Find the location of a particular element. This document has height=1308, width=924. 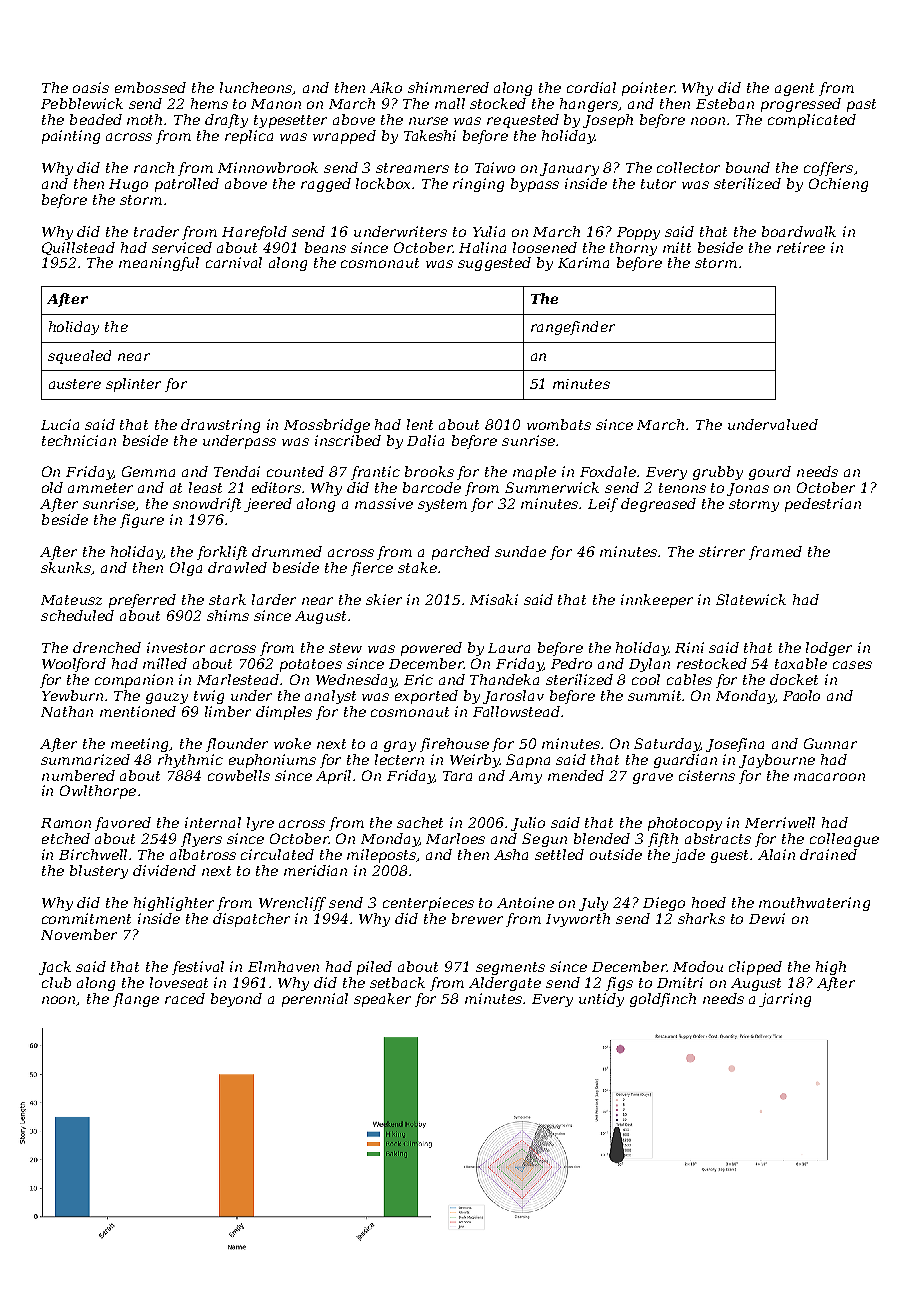

dividend is located at coordinates (164, 870).
